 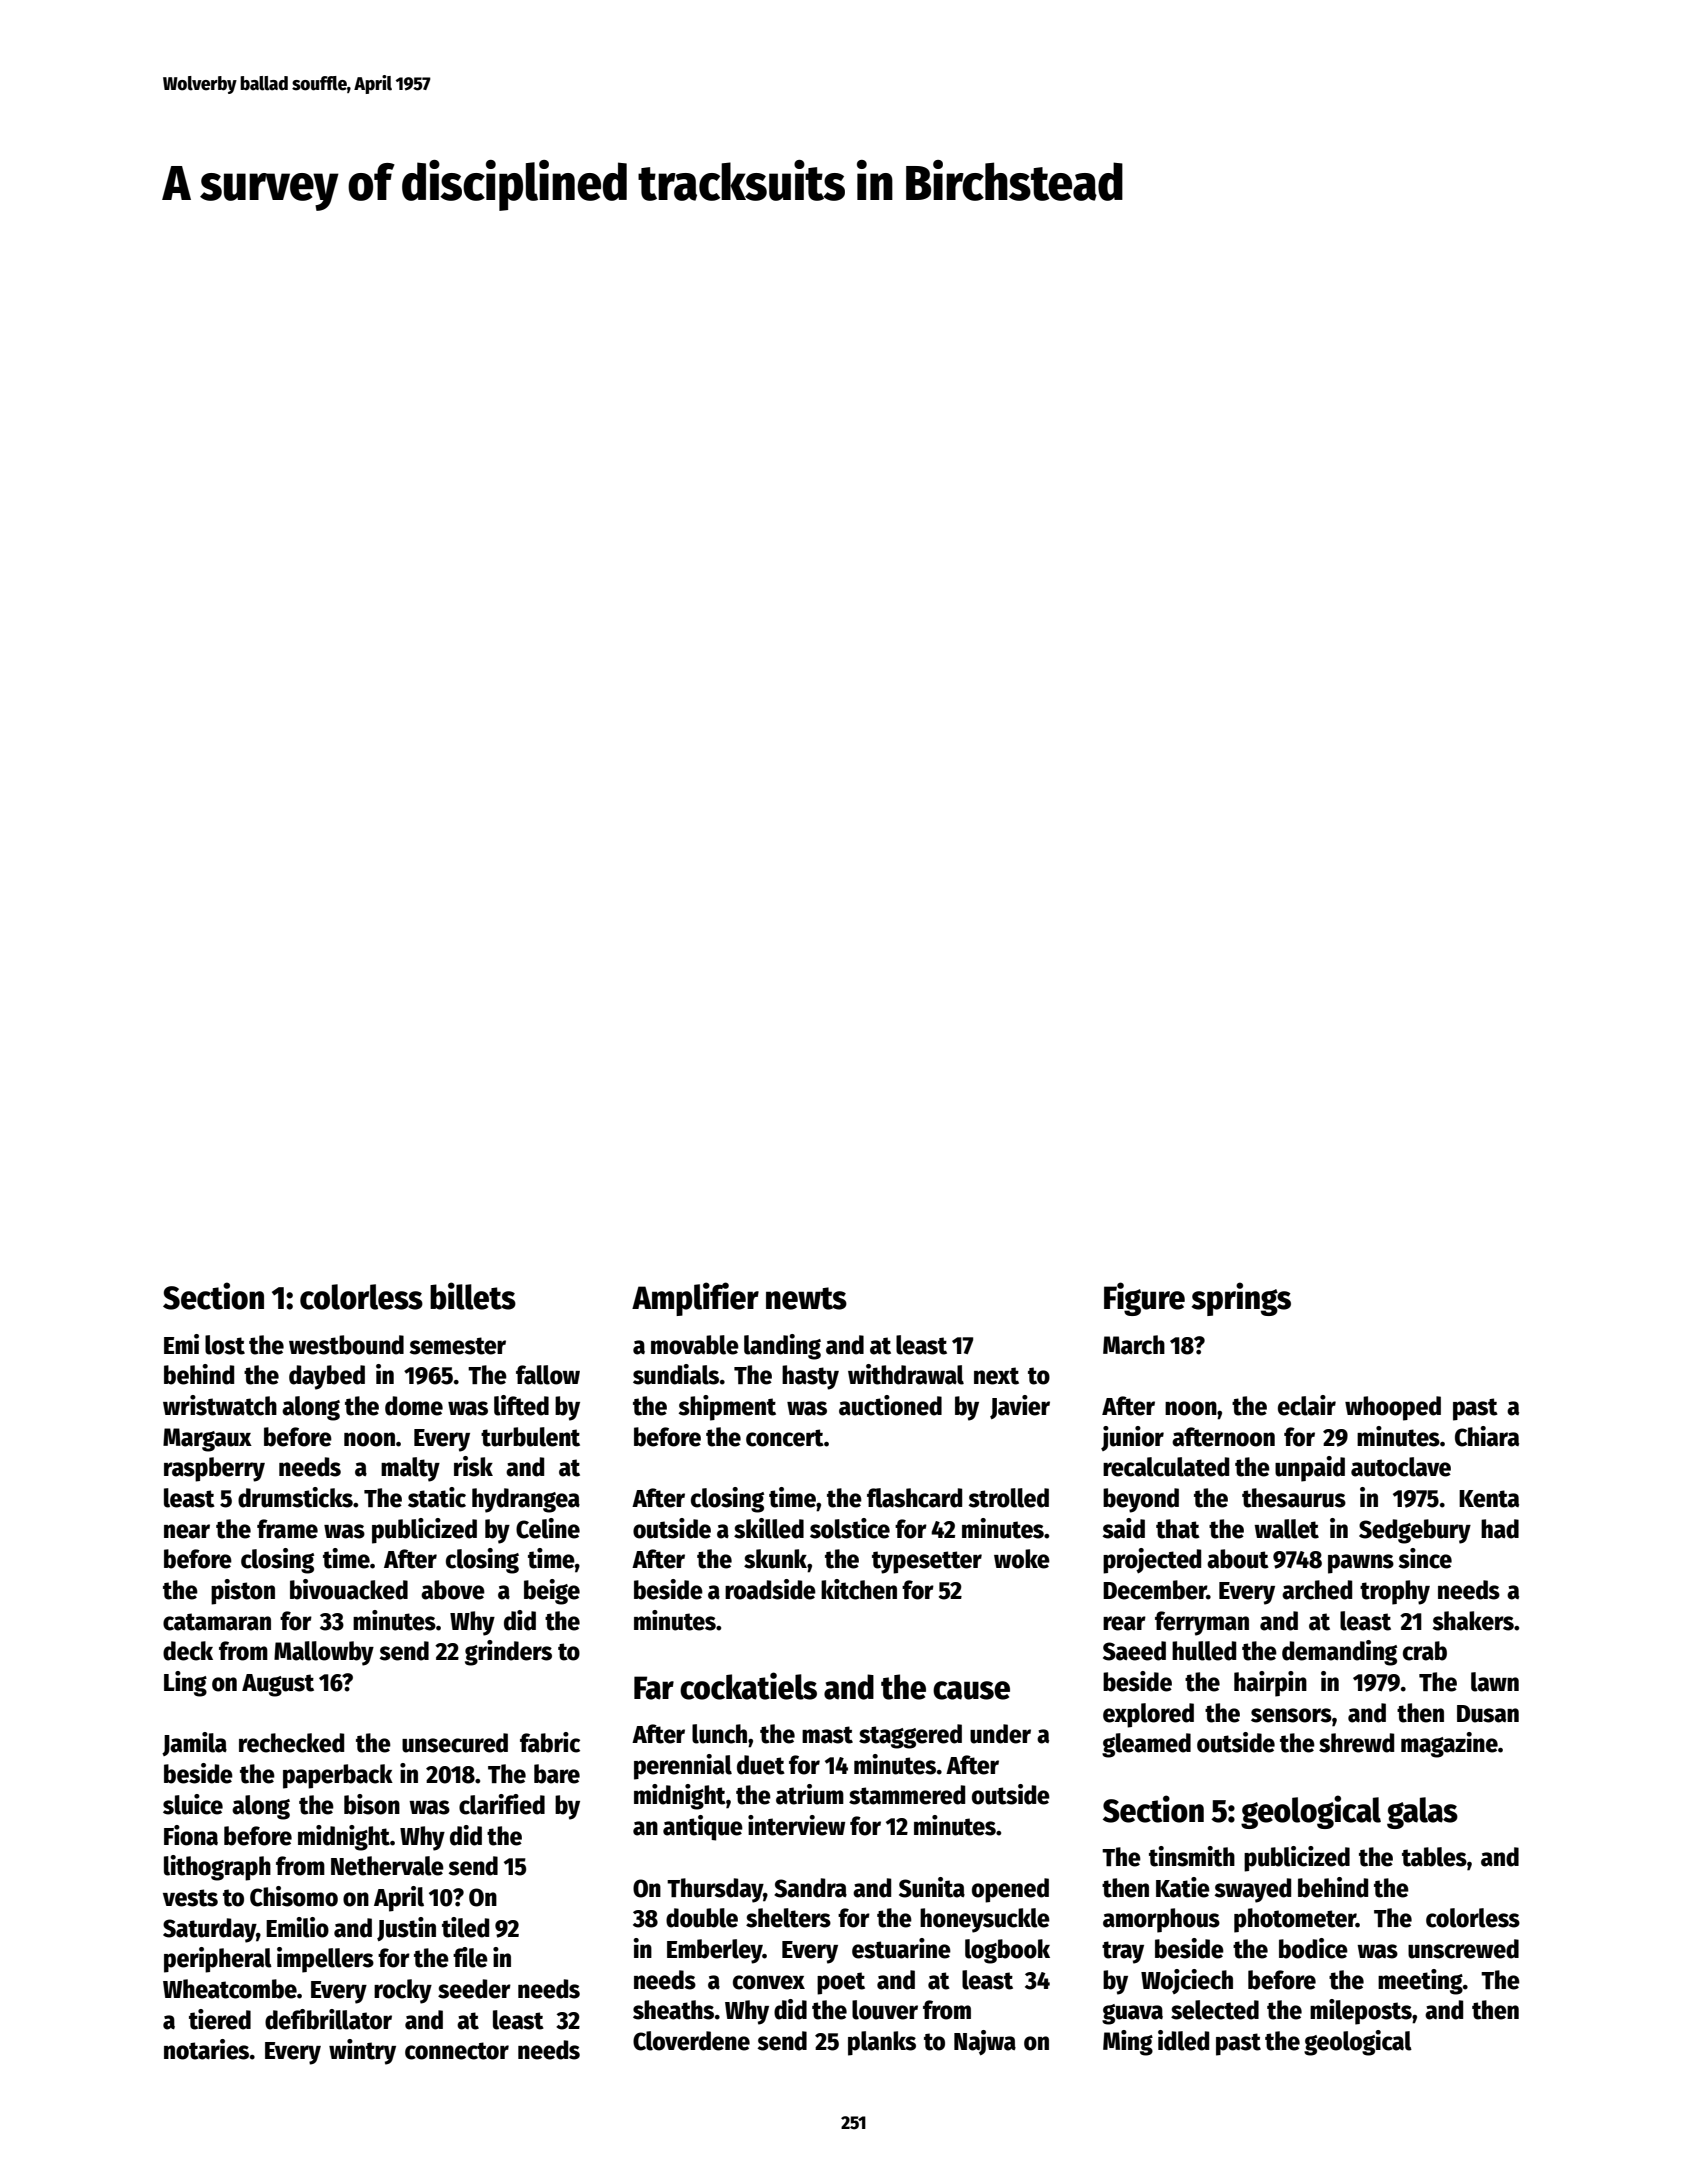 I want to click on skilled, so click(x=769, y=1528).
